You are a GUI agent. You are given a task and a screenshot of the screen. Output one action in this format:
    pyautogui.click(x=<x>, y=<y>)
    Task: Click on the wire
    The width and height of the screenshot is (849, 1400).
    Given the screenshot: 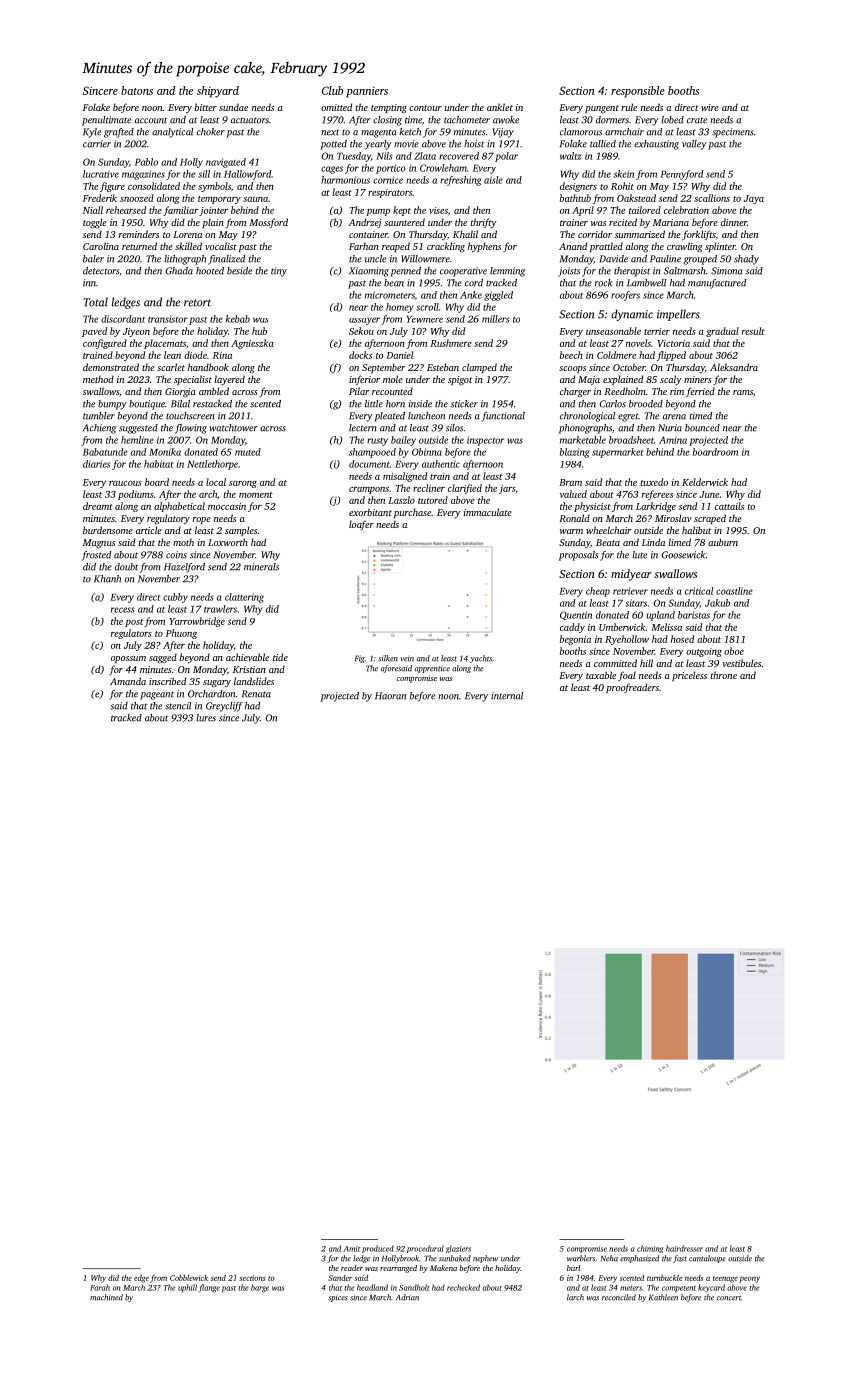 What is the action you would take?
    pyautogui.click(x=710, y=107)
